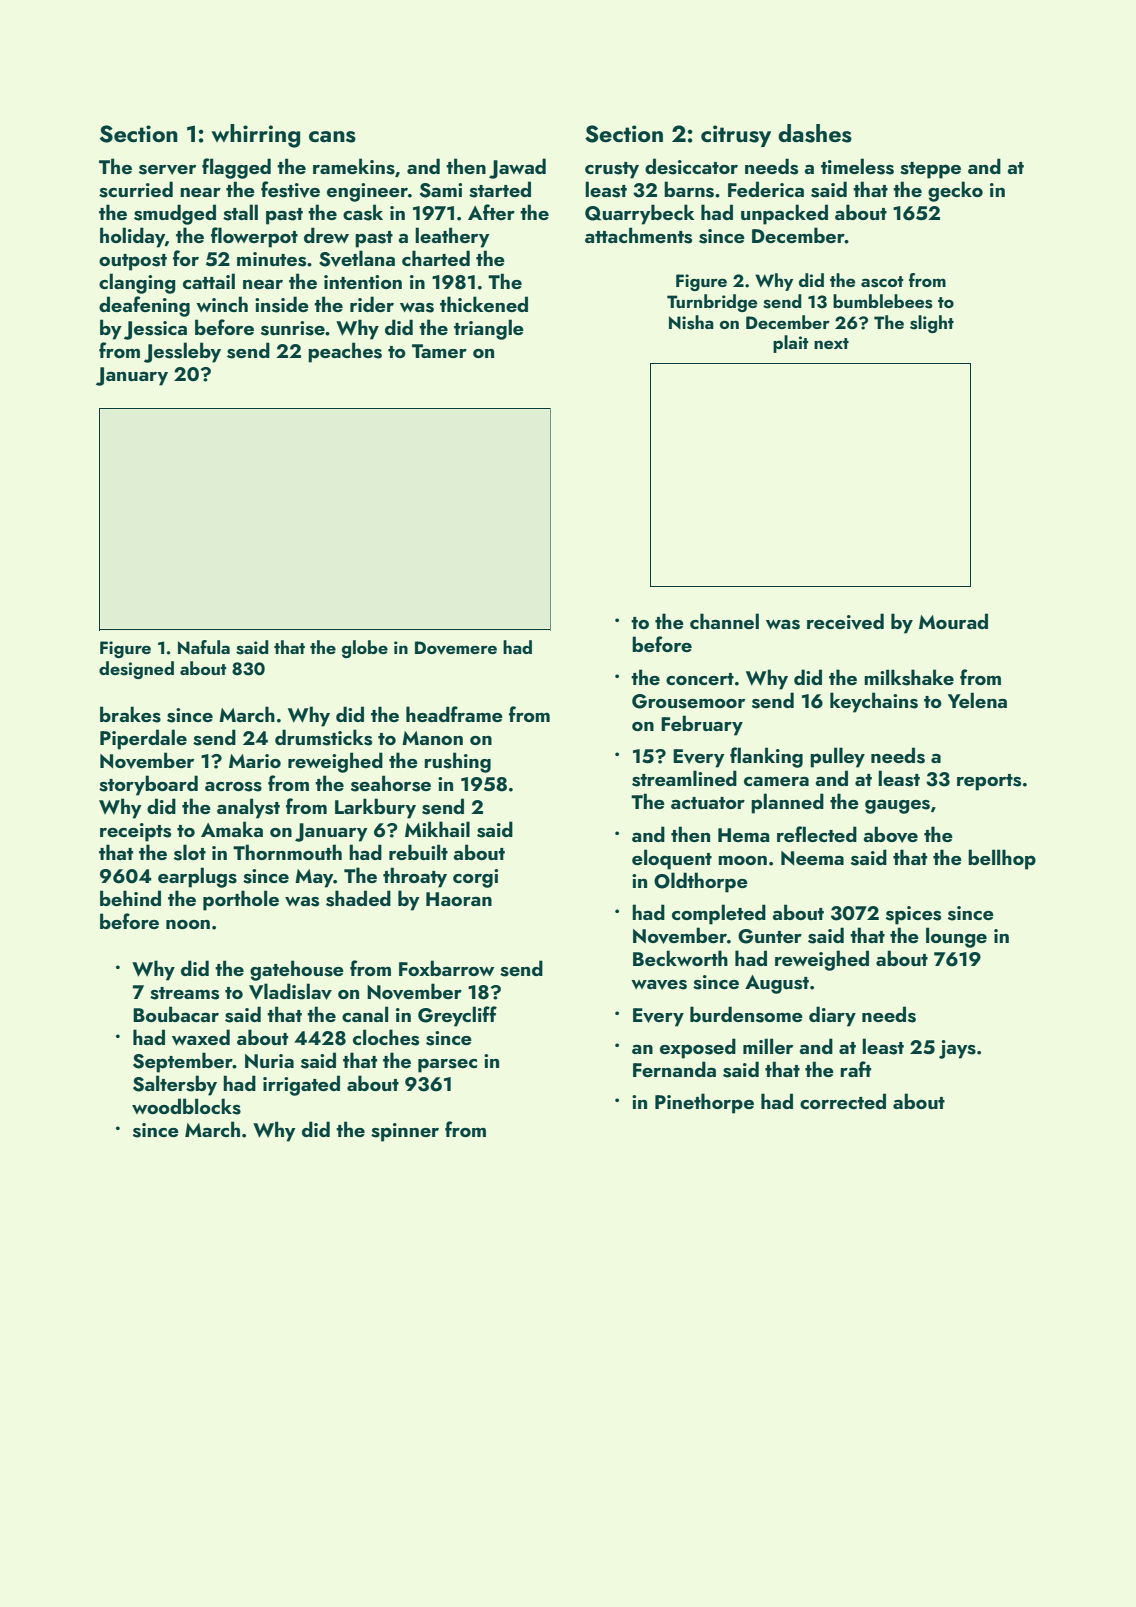 The height and width of the document is (1607, 1136). Describe the element at coordinates (269, 1061) in the document. I see `Nuria` at that location.
